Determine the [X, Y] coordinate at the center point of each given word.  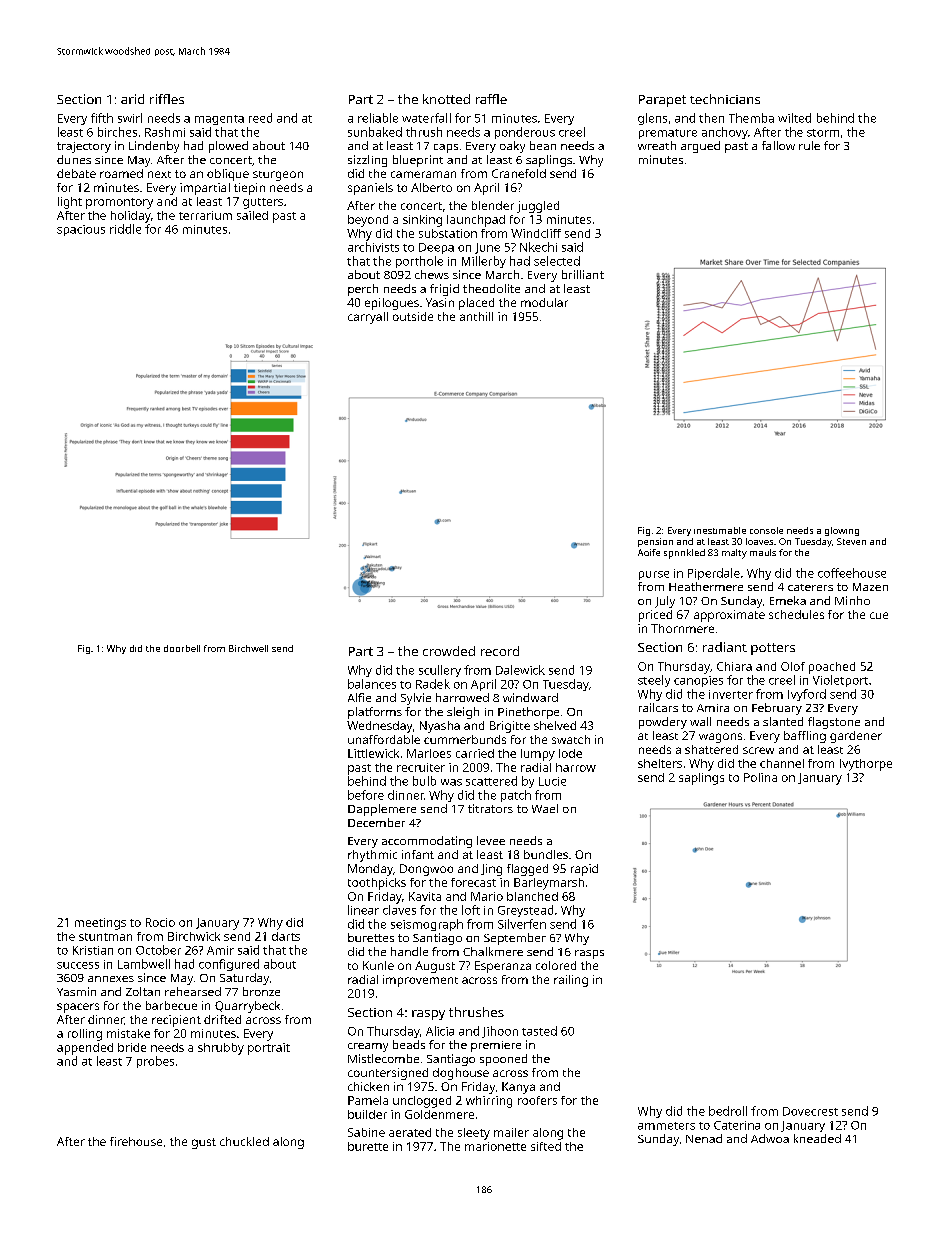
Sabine [366, 1132]
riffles [167, 99]
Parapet [662, 101]
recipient [176, 1021]
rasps [589, 954]
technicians [725, 99]
